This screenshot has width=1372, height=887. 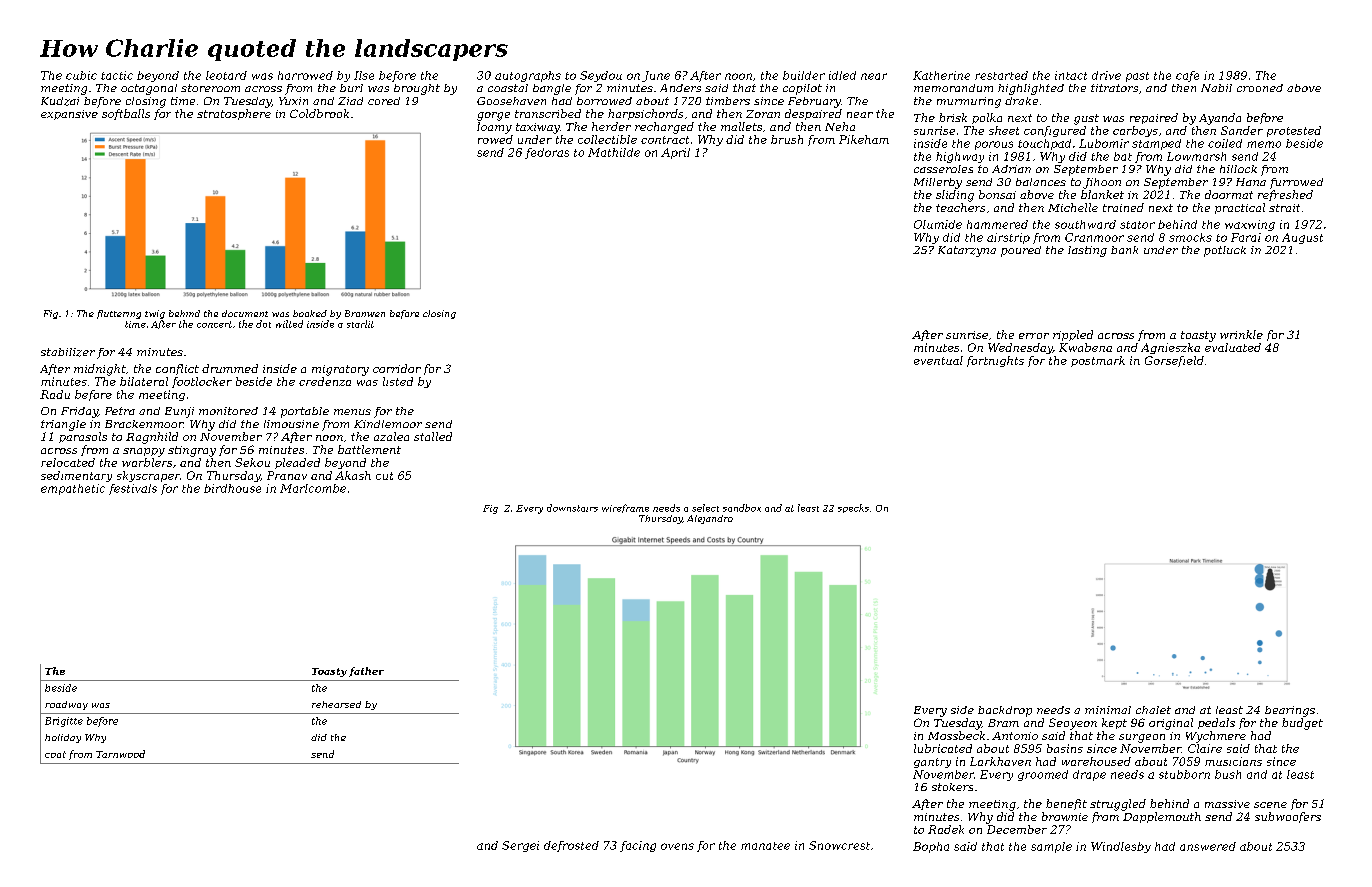 What do you see at coordinates (520, 846) in the screenshot?
I see `Sergei` at bounding box center [520, 846].
